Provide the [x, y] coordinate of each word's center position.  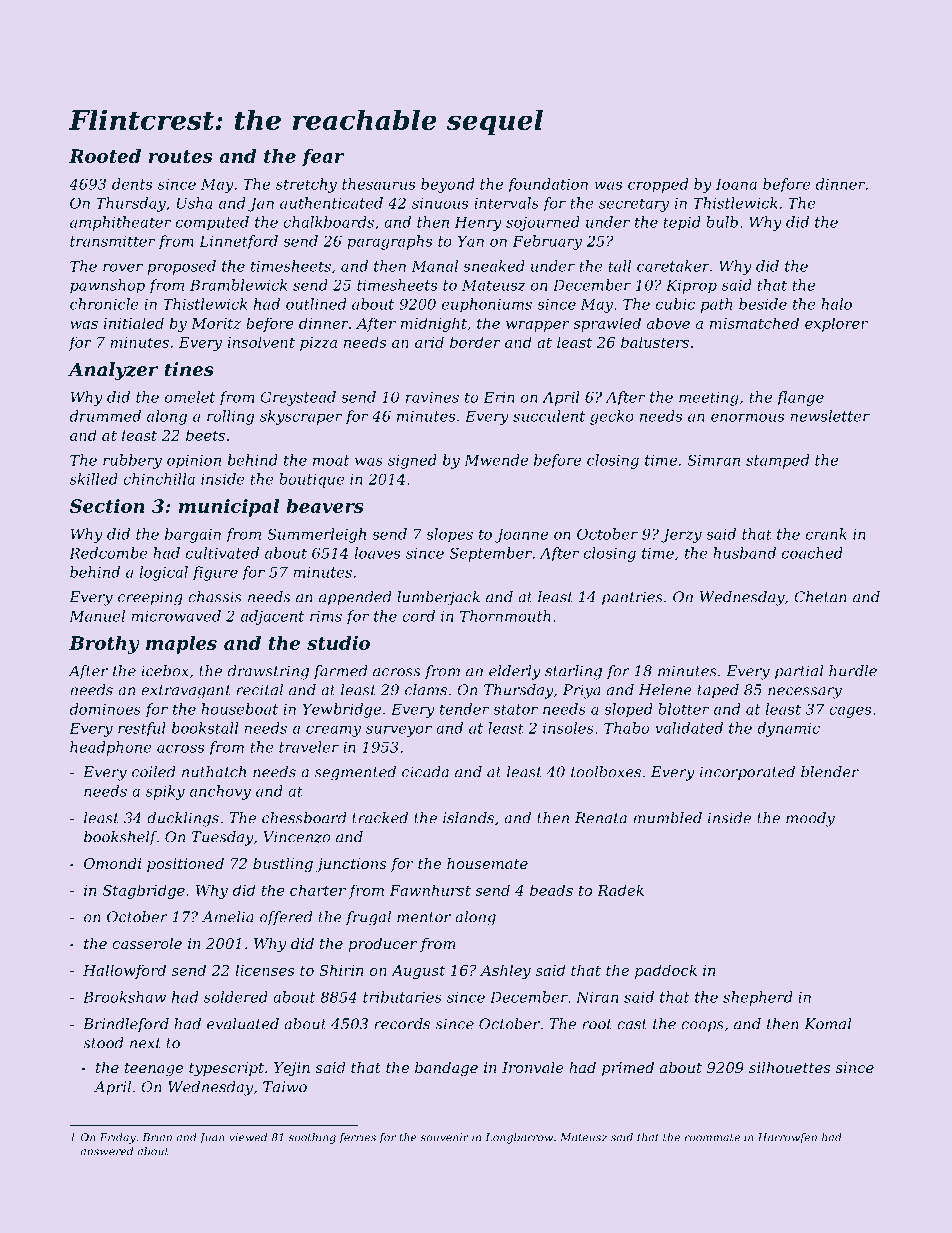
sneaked [494, 266]
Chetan [820, 597]
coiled [154, 772]
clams [426, 690]
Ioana [736, 184]
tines [189, 369]
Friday [118, 1138]
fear [323, 157]
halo [836, 304]
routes [180, 156]
